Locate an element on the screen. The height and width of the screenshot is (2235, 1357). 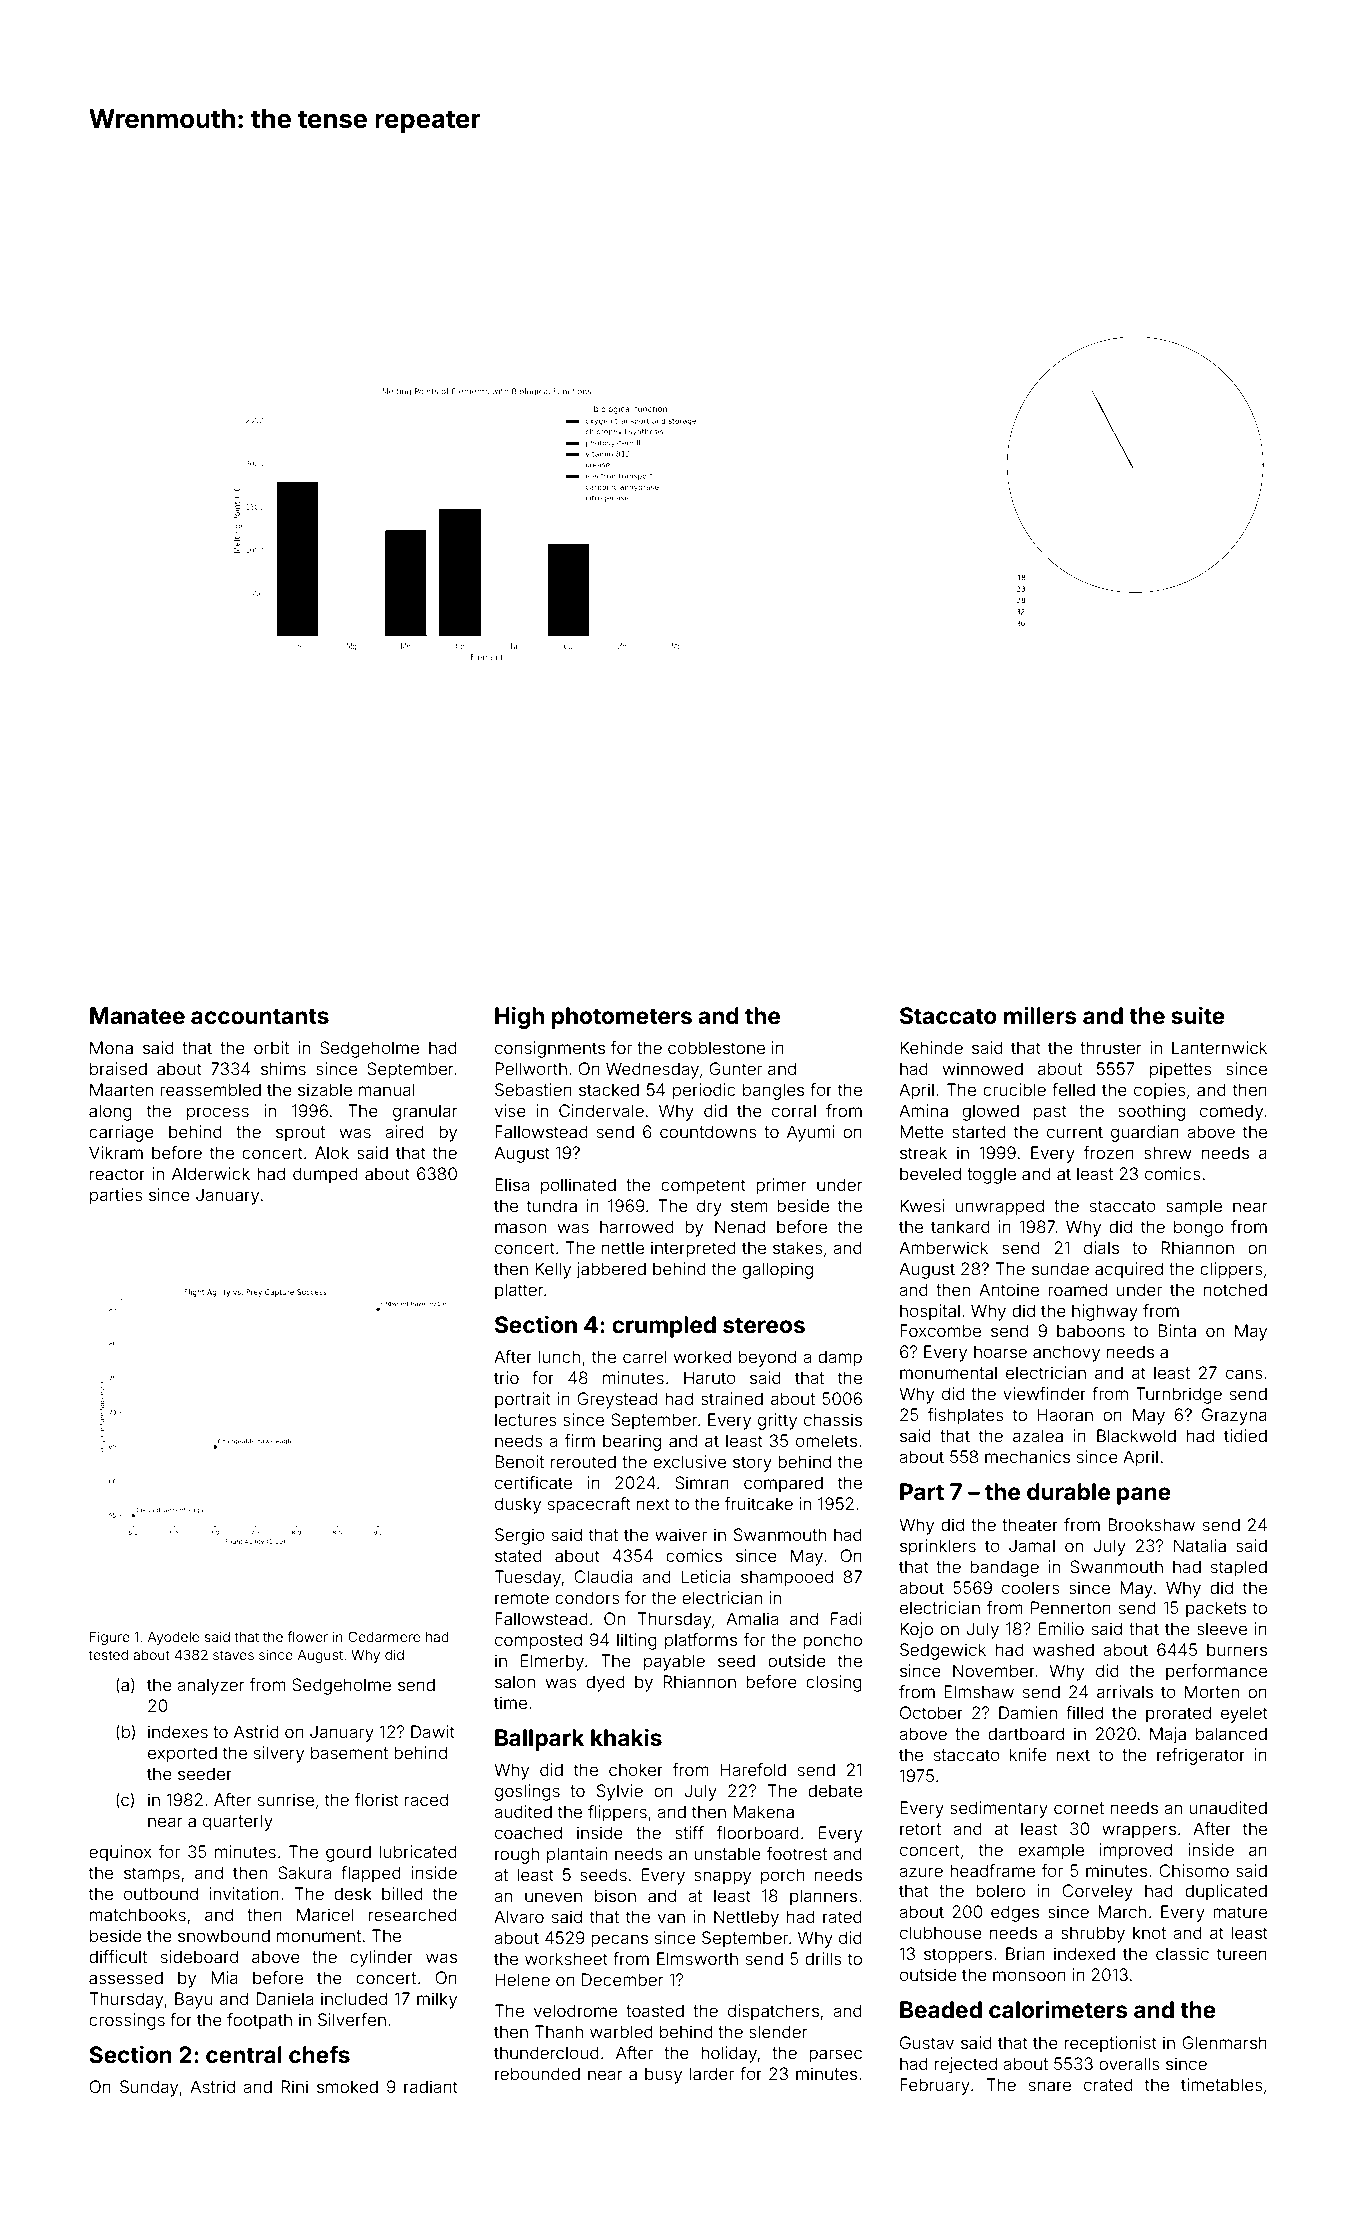
toggle is located at coordinates (991, 1175).
